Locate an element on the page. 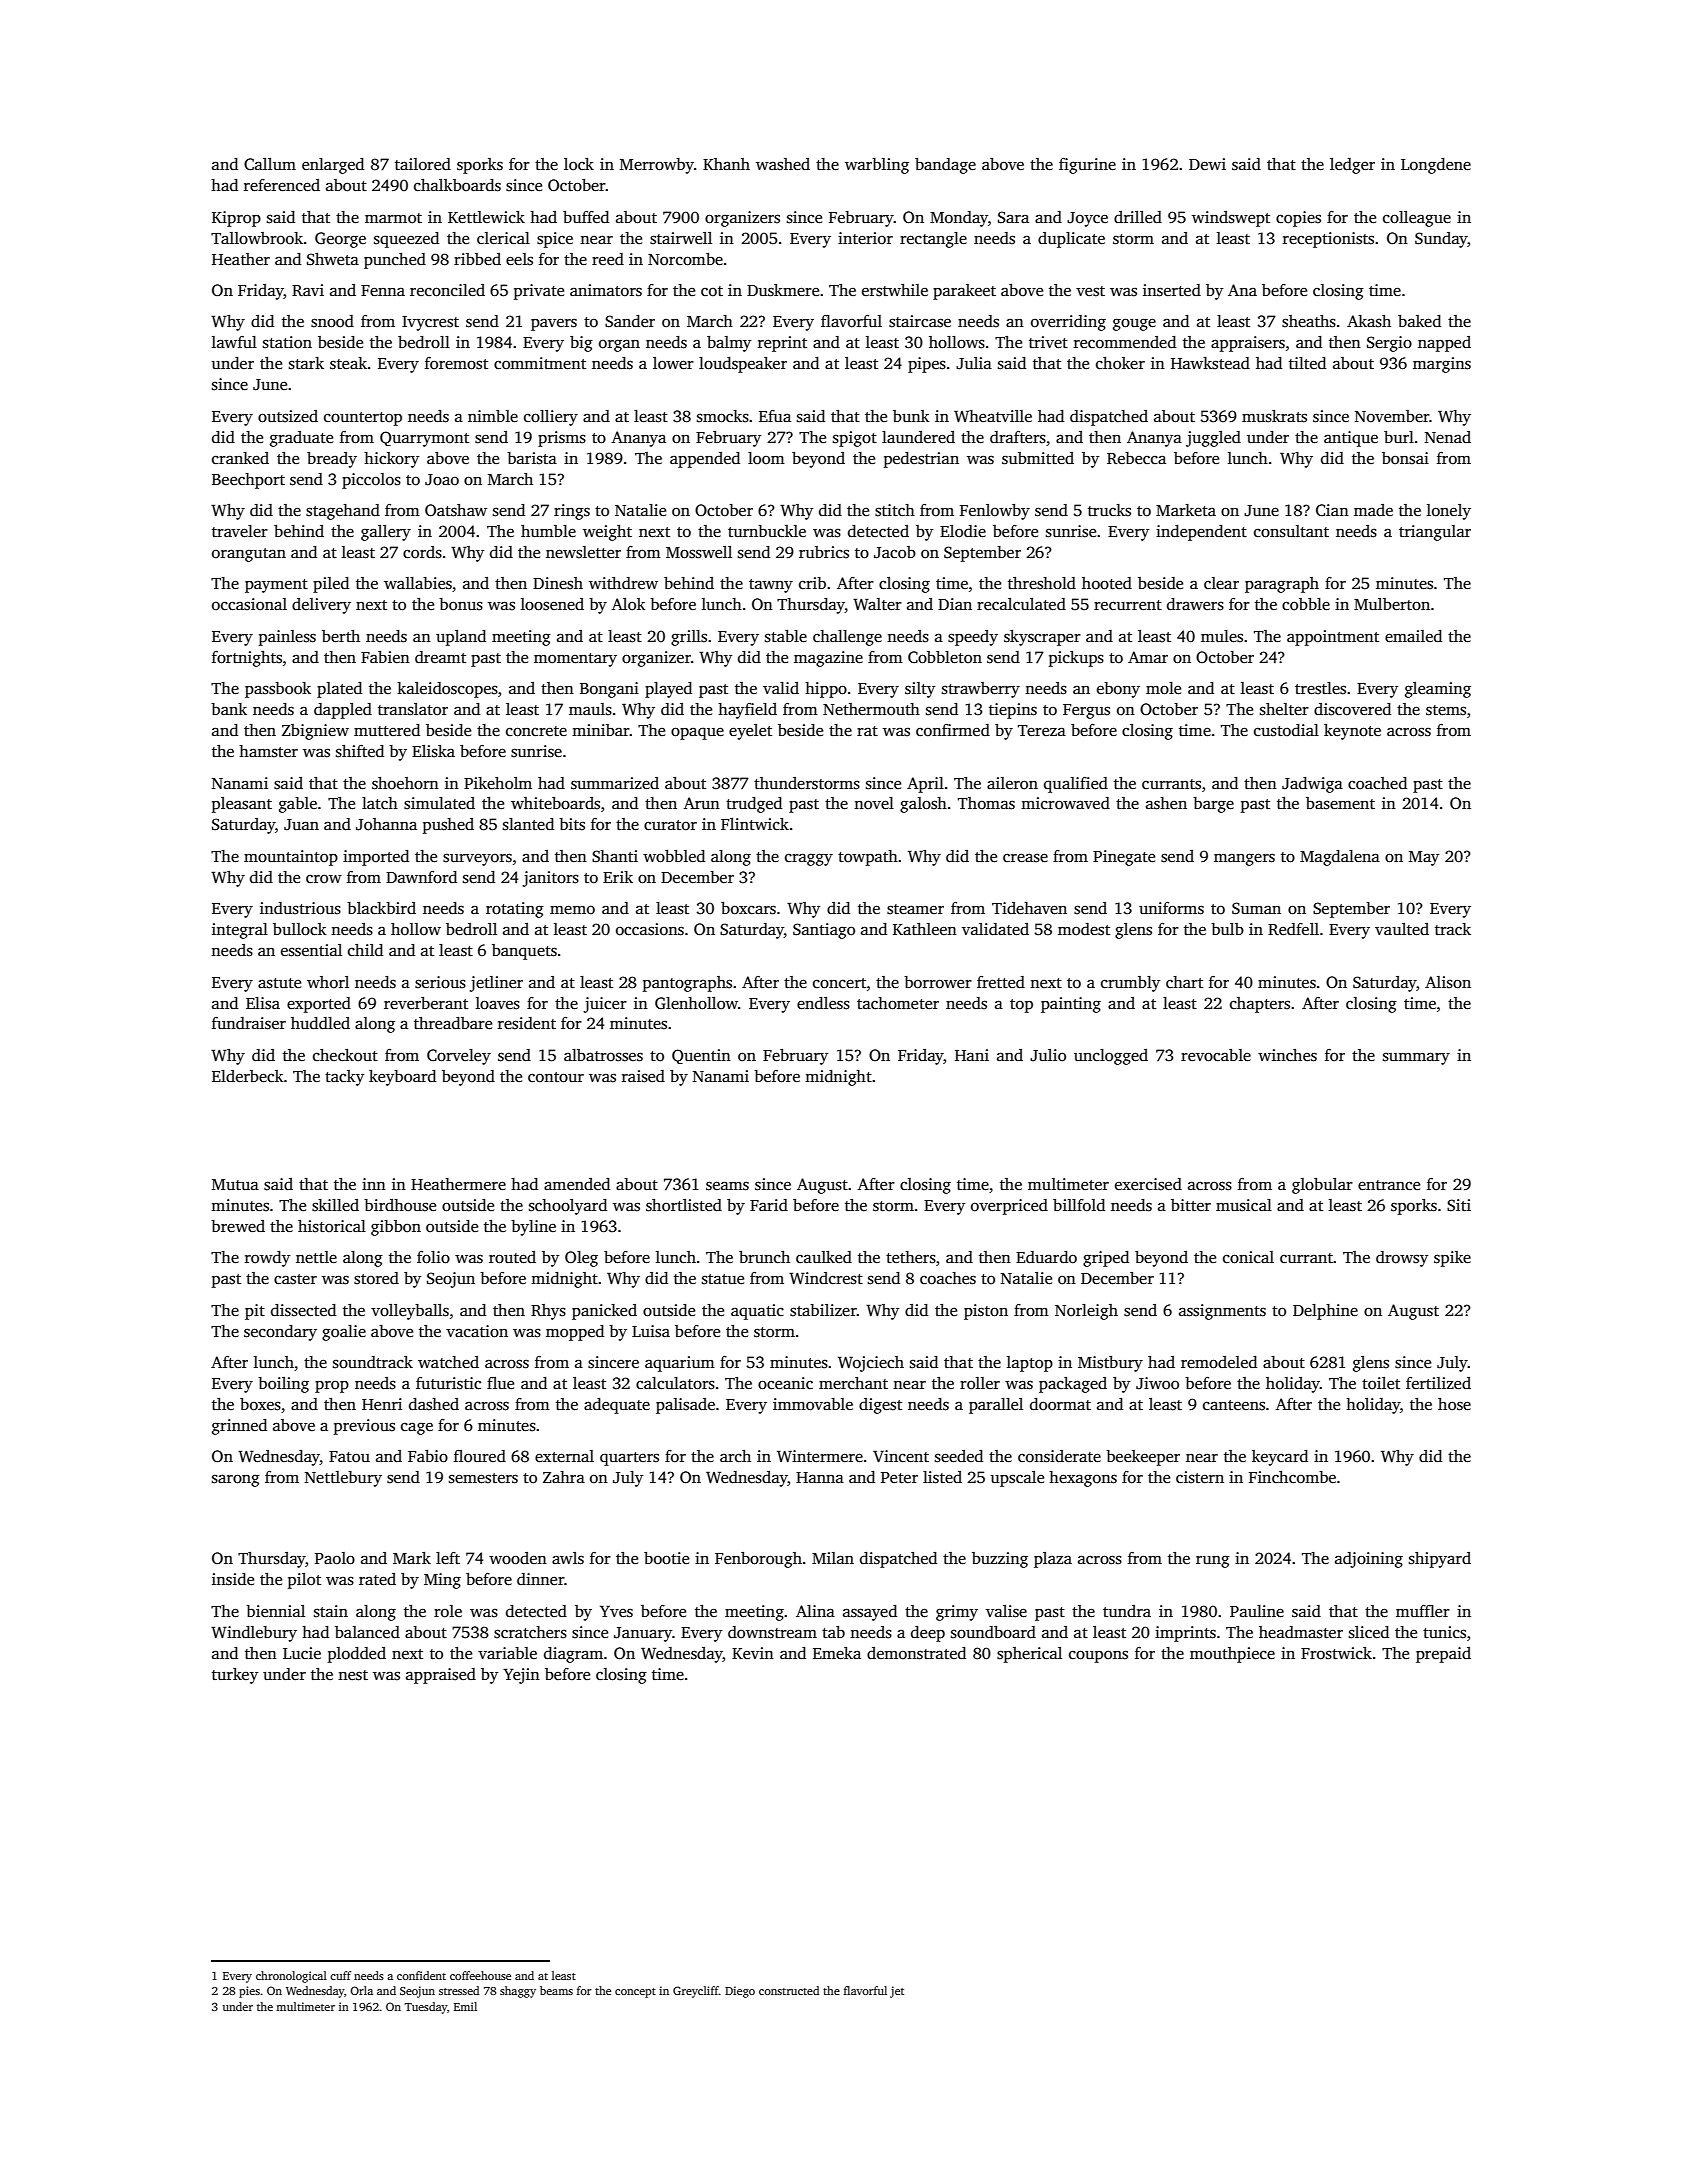 The width and height of the page is (1683, 2178). Tuesday is located at coordinates (426, 2008).
